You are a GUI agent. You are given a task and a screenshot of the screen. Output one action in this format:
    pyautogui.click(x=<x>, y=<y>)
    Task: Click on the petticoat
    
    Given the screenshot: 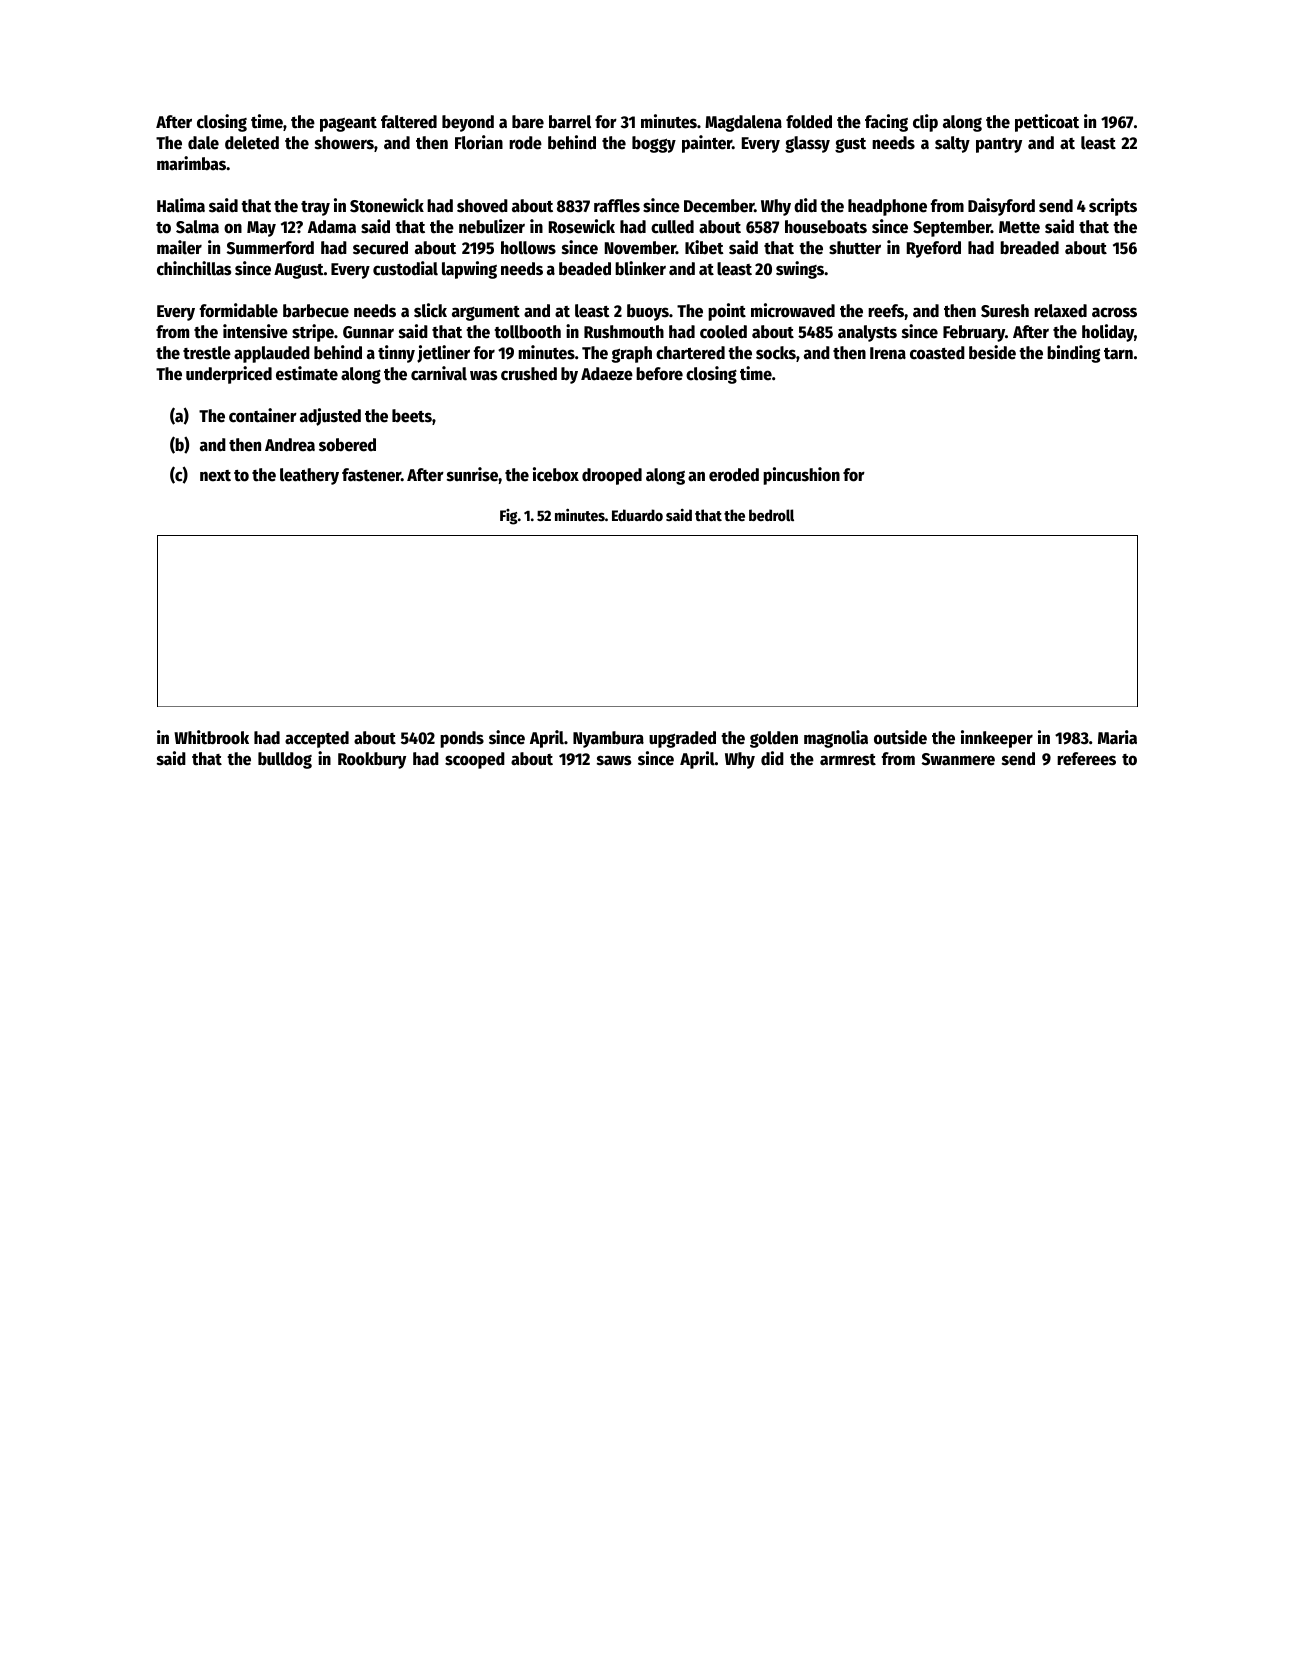 What is the action you would take?
    pyautogui.click(x=1047, y=123)
